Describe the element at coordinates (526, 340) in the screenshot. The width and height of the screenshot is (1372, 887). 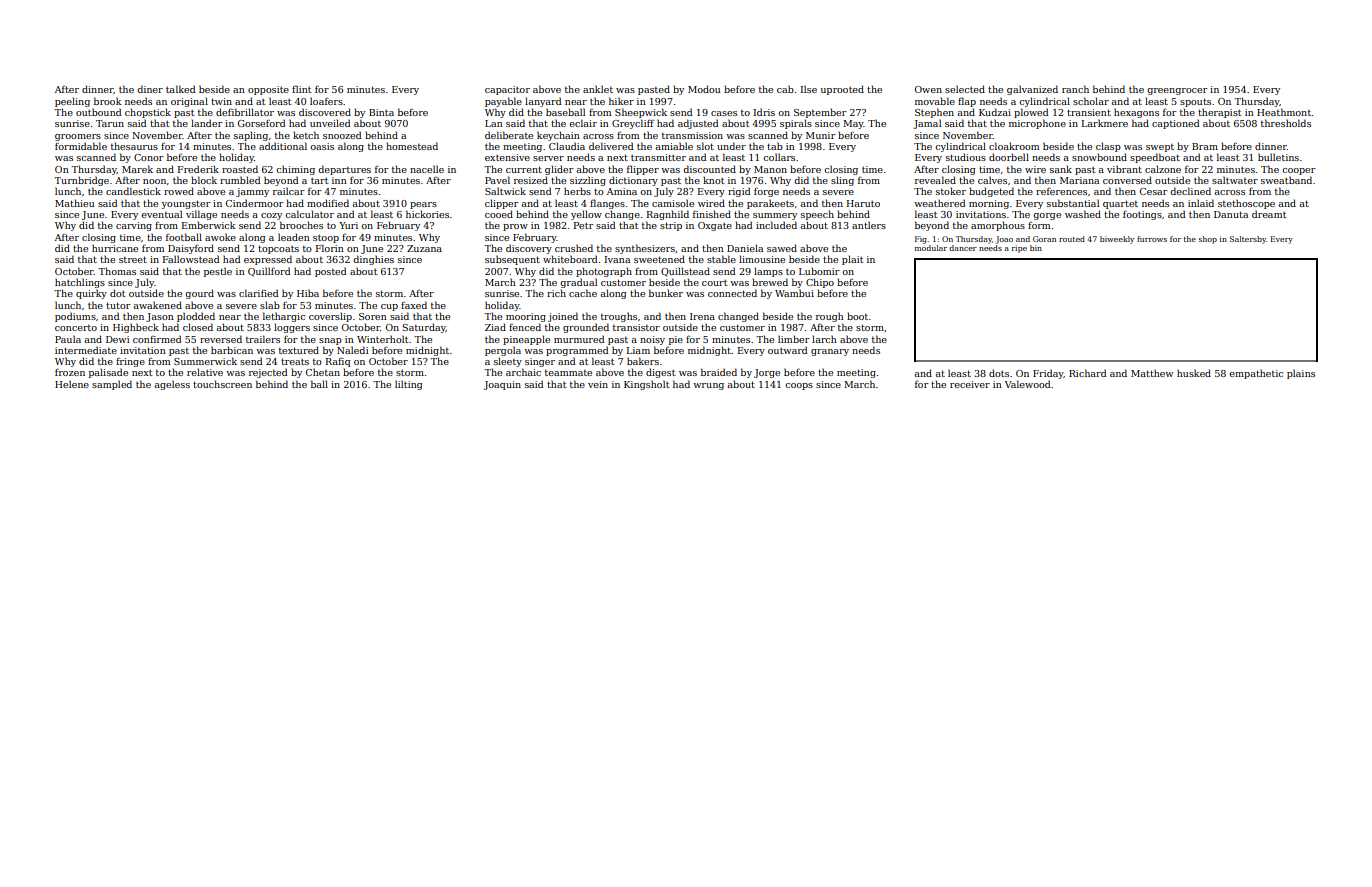
I see `pineapple` at that location.
